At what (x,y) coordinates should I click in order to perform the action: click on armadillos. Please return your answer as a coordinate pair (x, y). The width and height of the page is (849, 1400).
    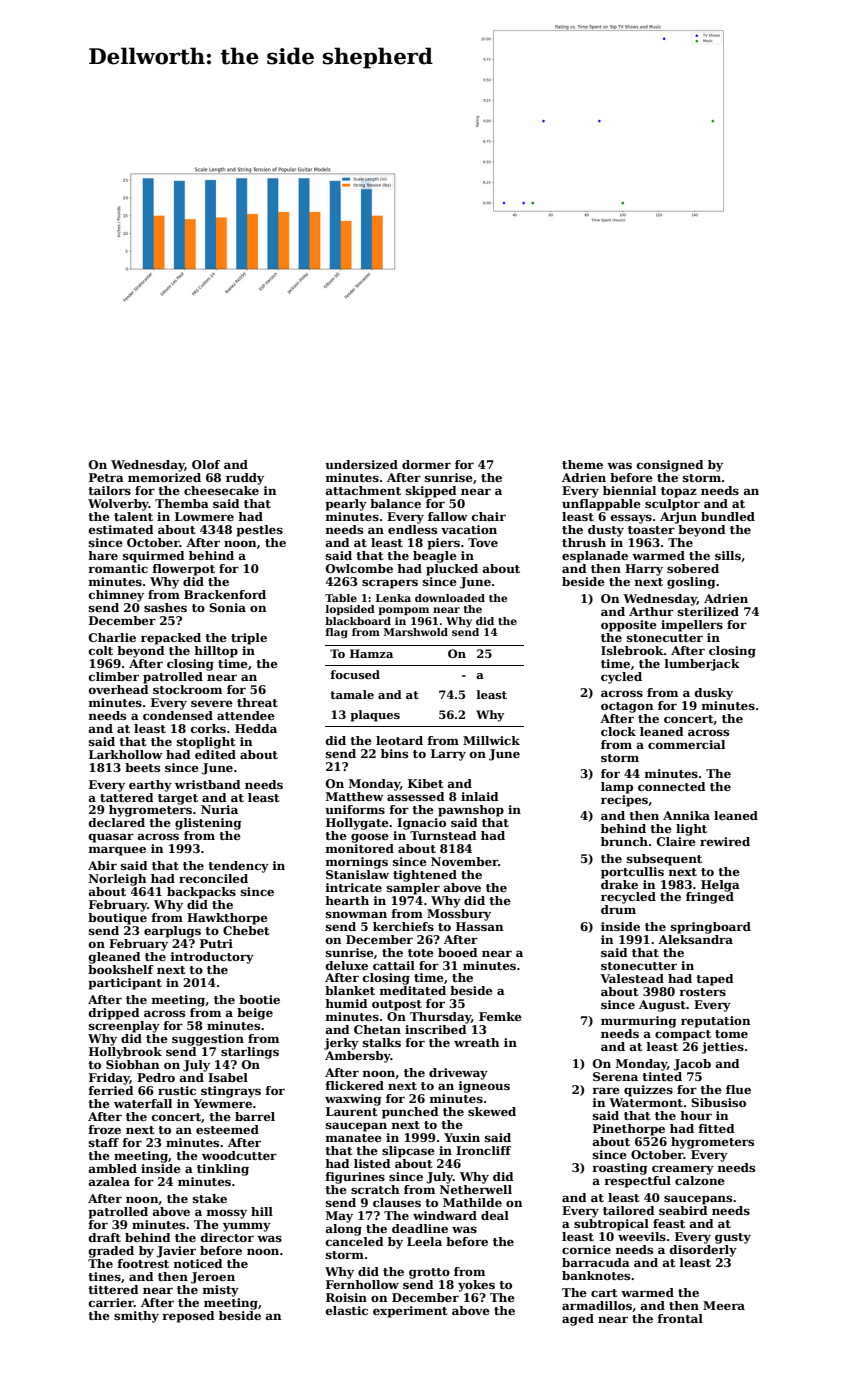
    Looking at the image, I should click on (597, 1305).
